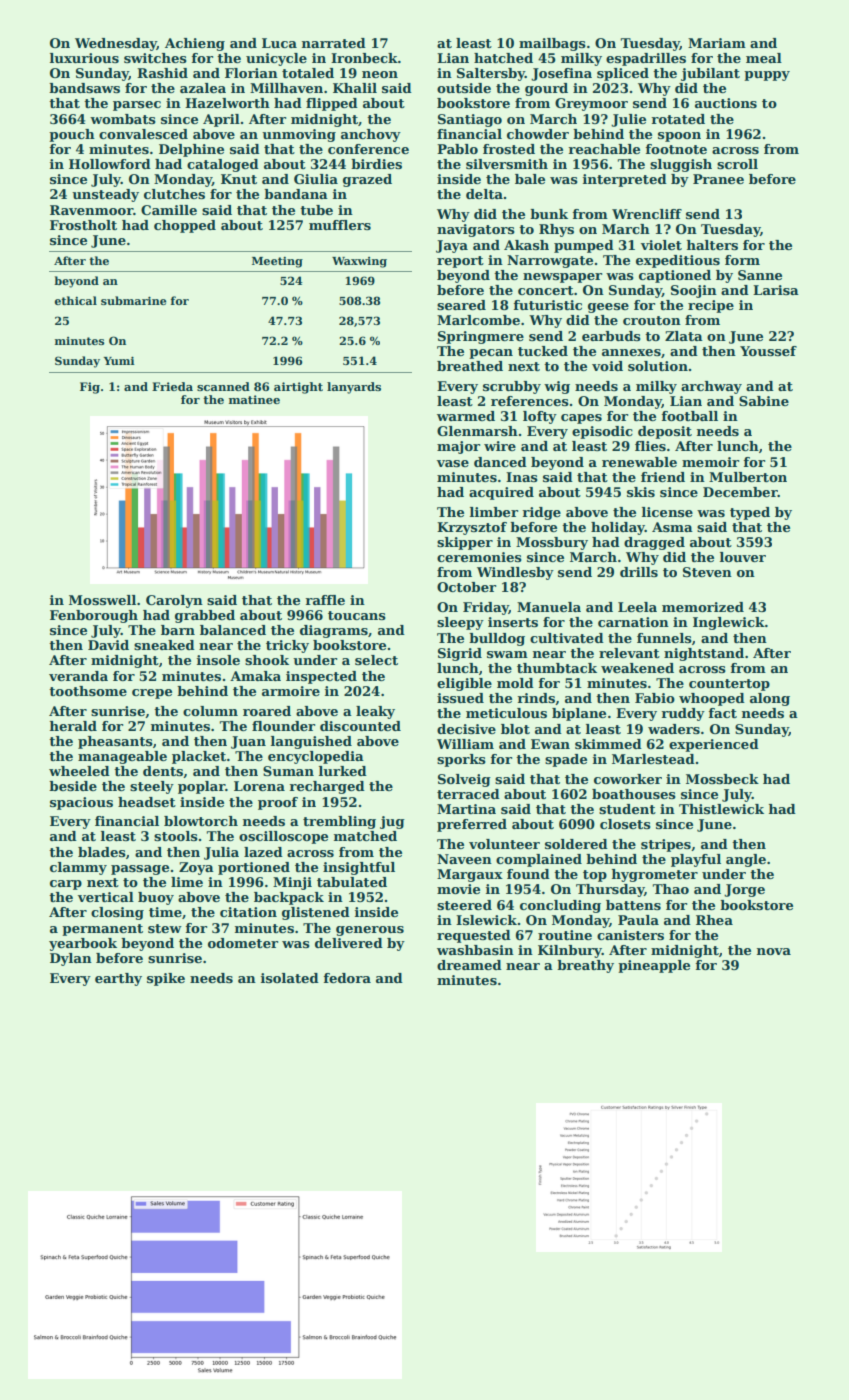  I want to click on Mariam, so click(717, 43).
